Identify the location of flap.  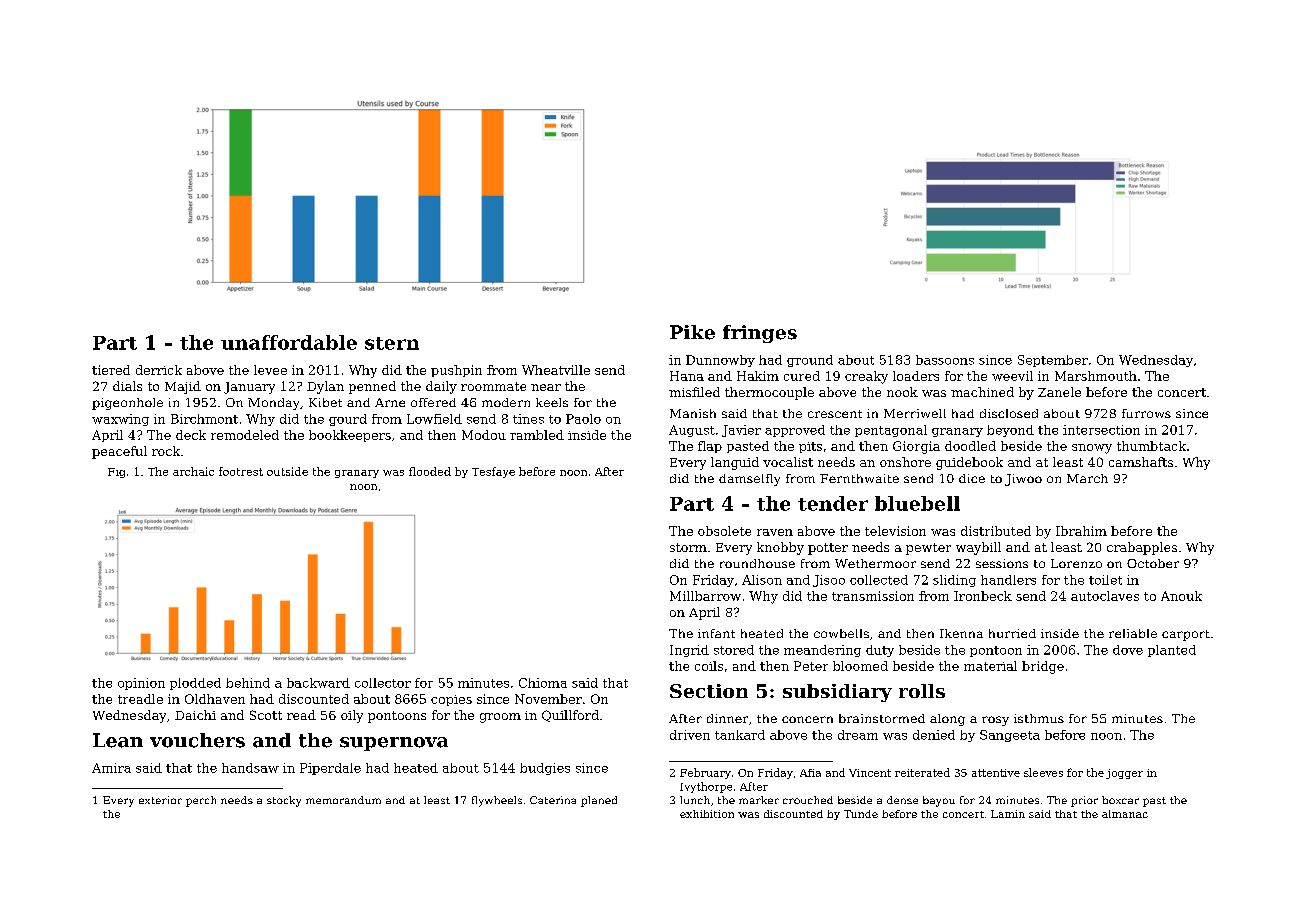
(710, 447).
